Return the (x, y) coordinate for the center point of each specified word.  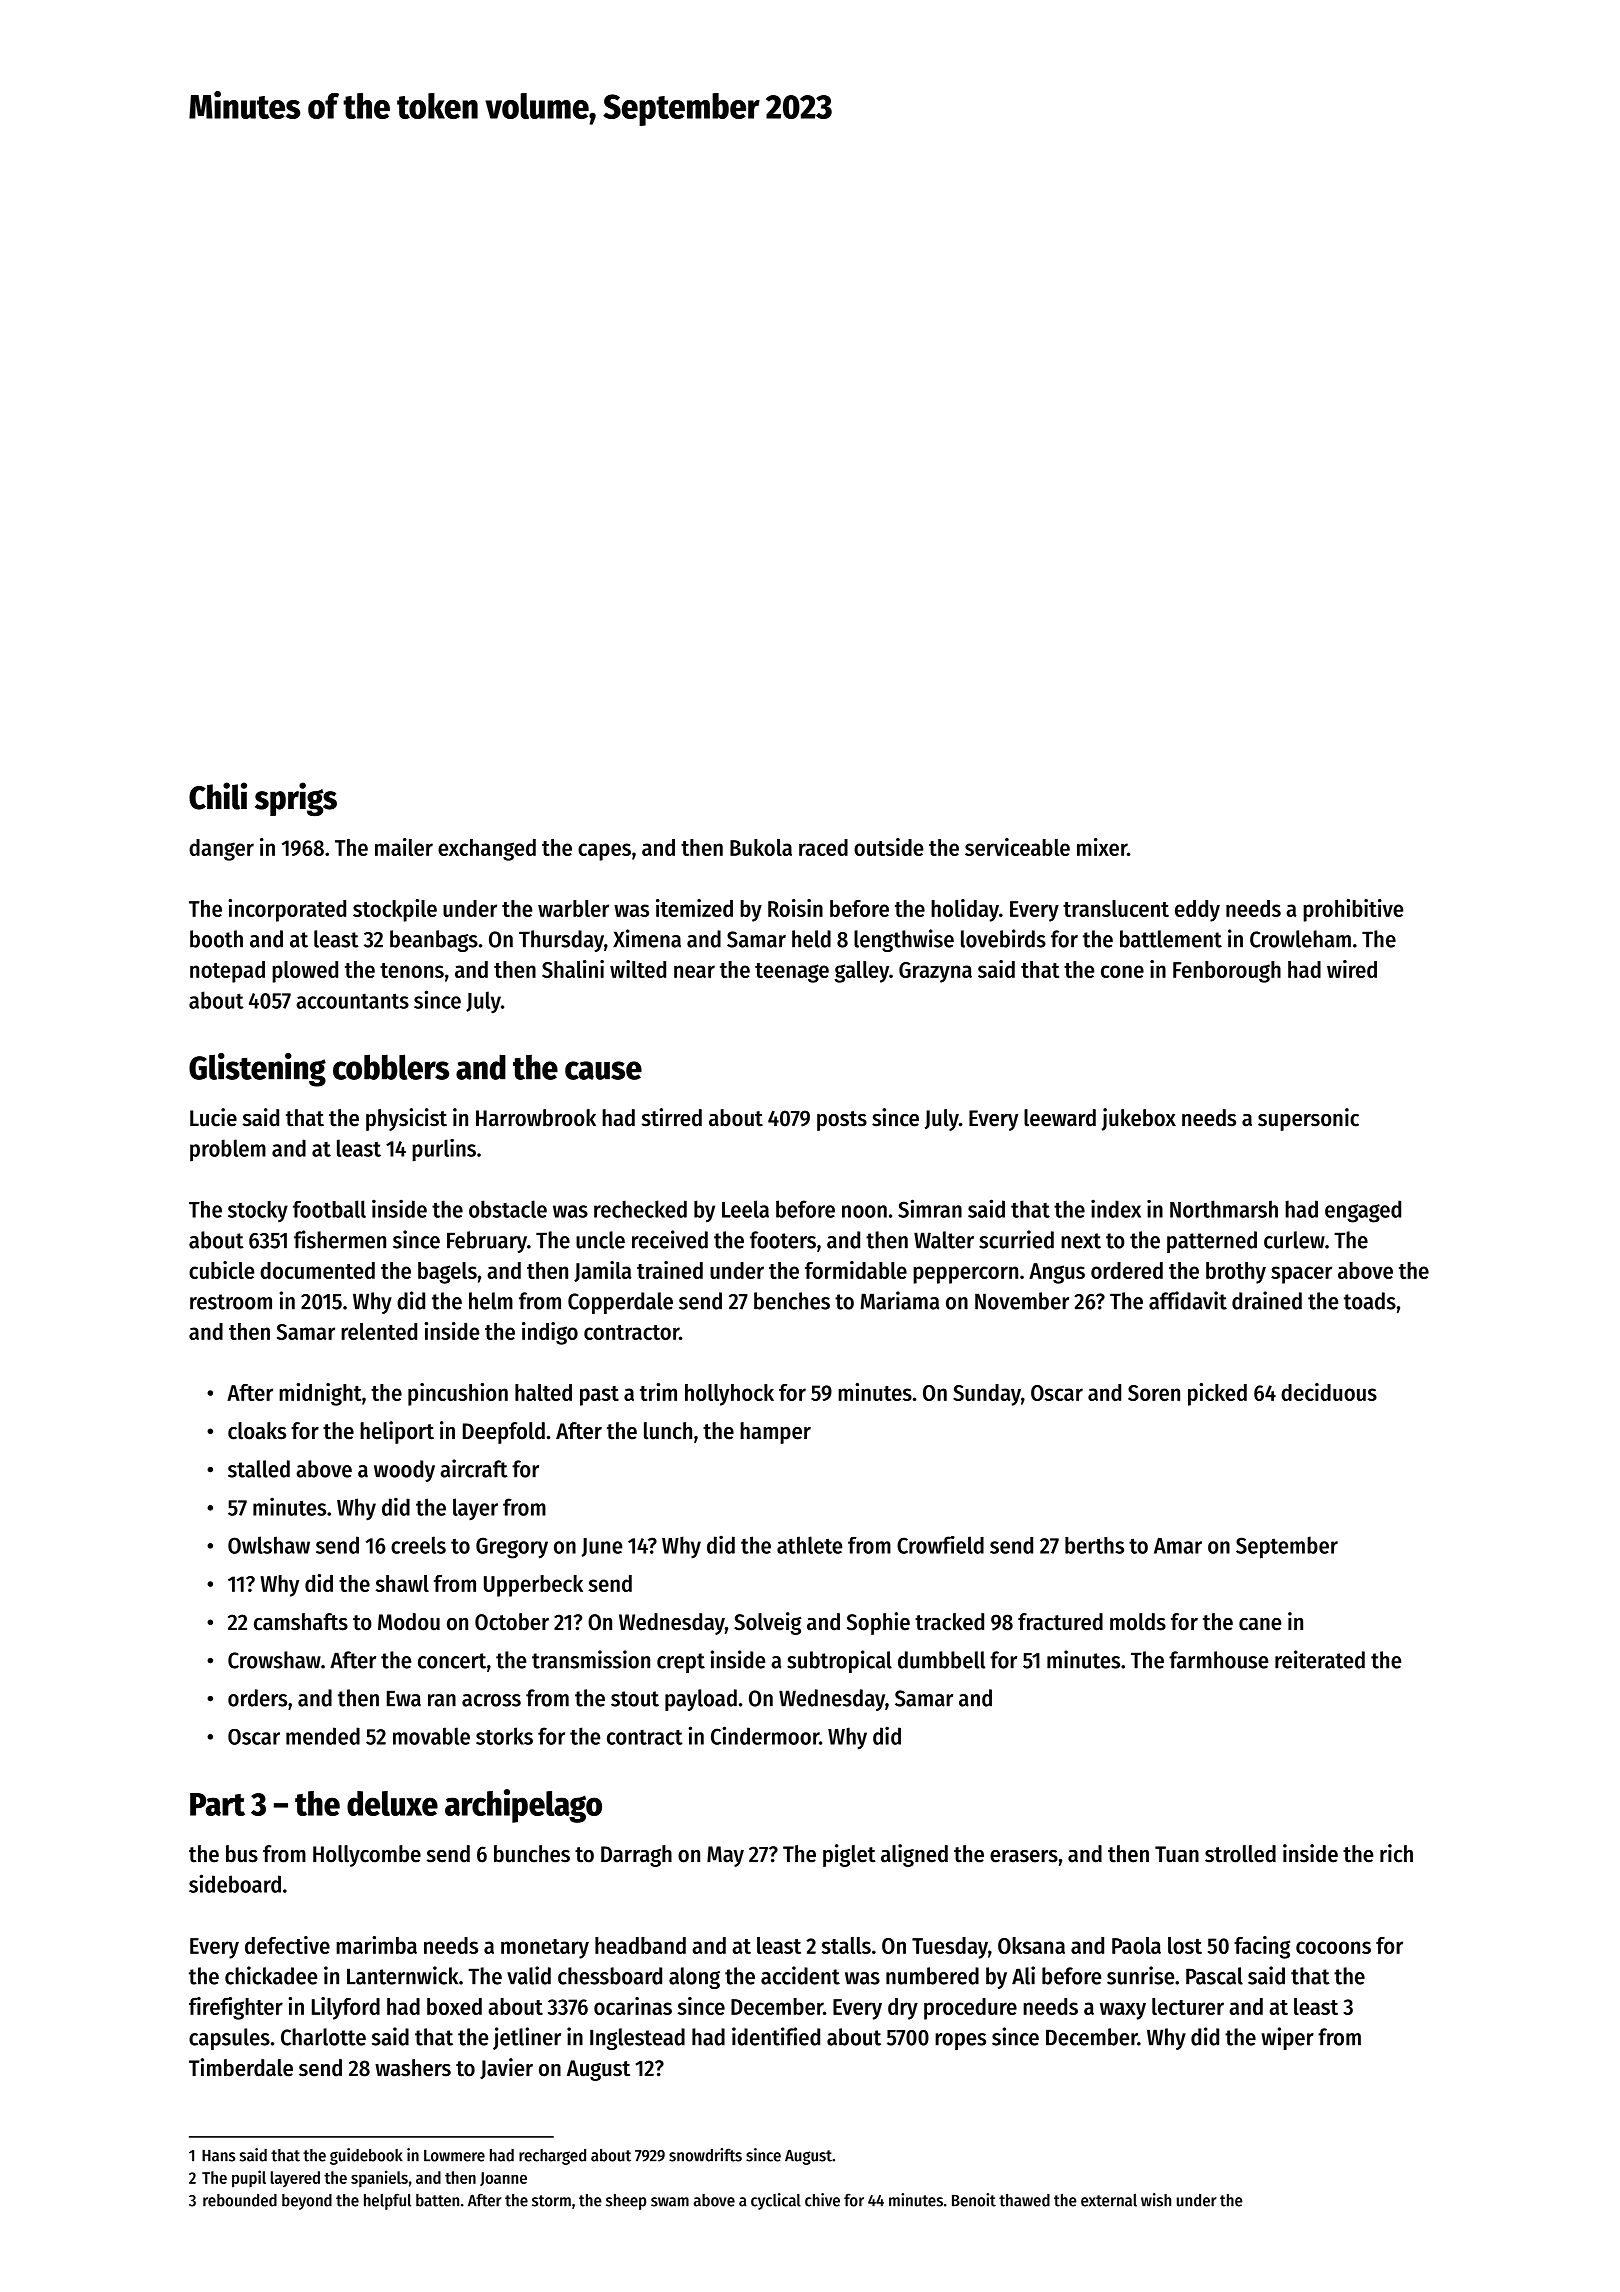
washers (413, 2068)
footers (783, 1240)
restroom (231, 1302)
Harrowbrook (536, 1118)
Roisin (795, 908)
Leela (745, 1209)
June (602, 1547)
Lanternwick (402, 1975)
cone (1122, 971)
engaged (1363, 1211)
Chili (218, 796)
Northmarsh (1224, 1209)
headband (640, 1945)
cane (1260, 1624)
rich (1396, 1853)
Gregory (512, 1548)
